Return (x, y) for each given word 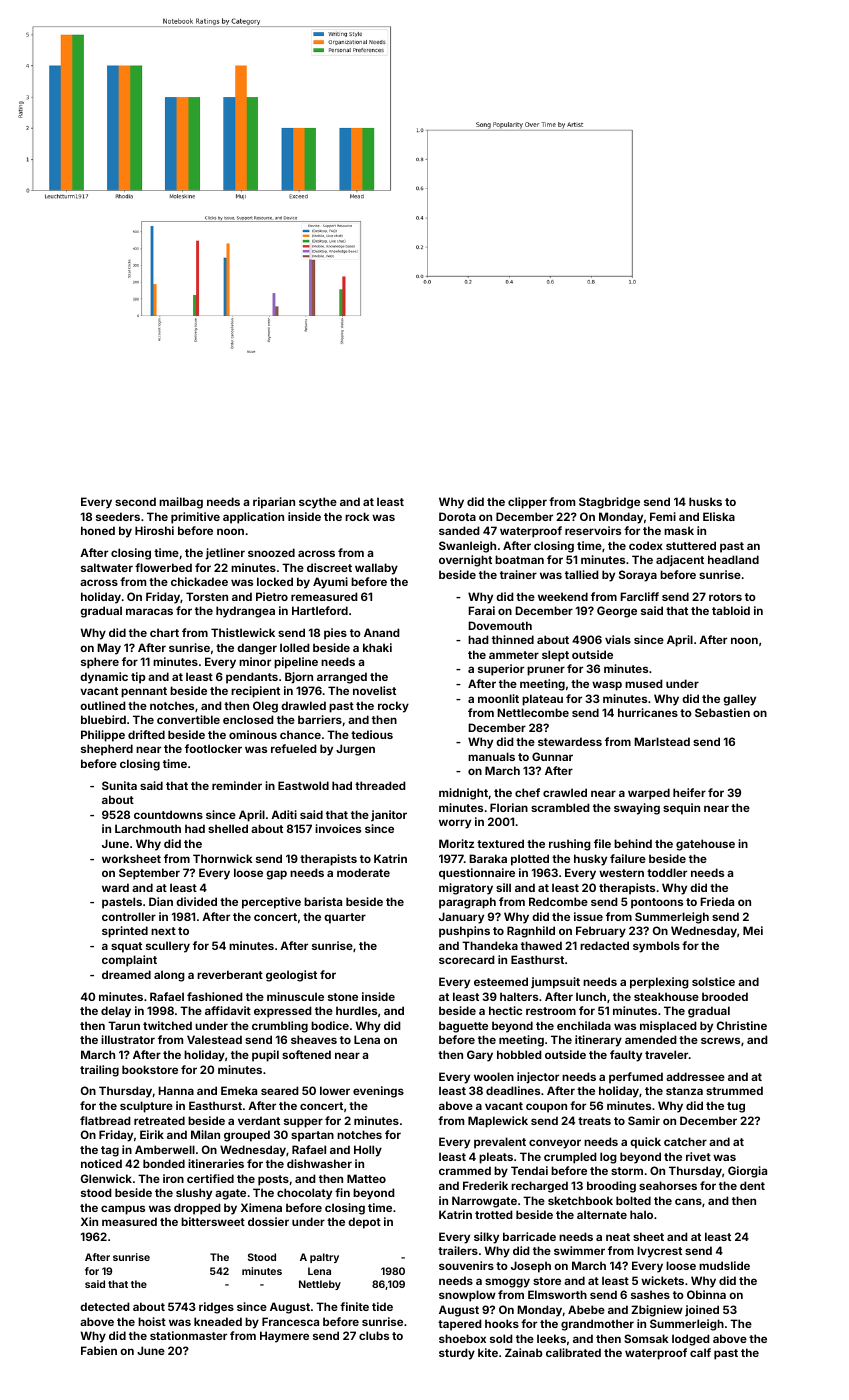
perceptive (271, 903)
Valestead (214, 1039)
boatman (519, 559)
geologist (291, 976)
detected (105, 1306)
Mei (753, 930)
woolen (494, 1076)
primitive (195, 518)
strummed (734, 1090)
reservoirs (593, 530)
